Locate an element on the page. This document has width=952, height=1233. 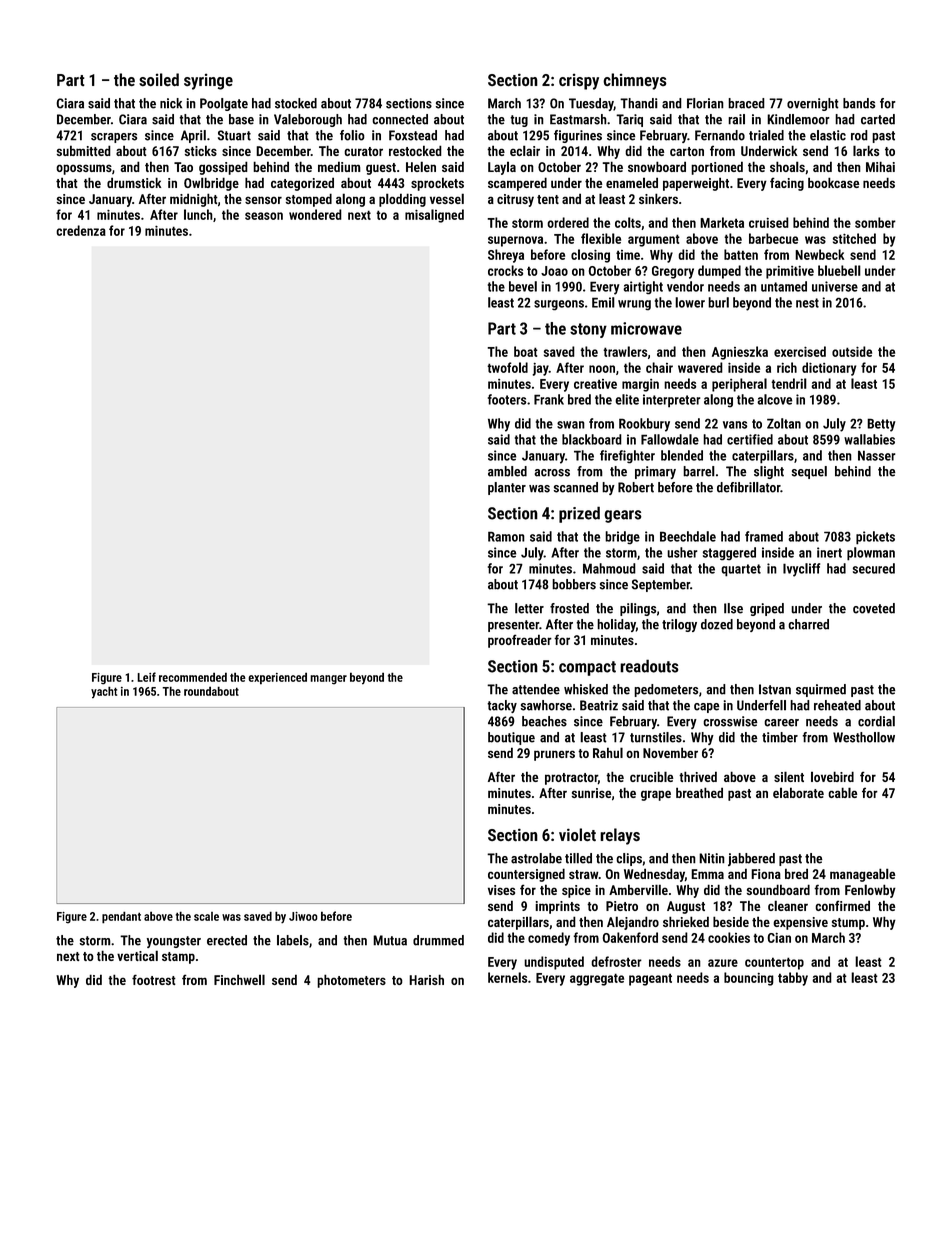
crocks is located at coordinates (505, 270).
